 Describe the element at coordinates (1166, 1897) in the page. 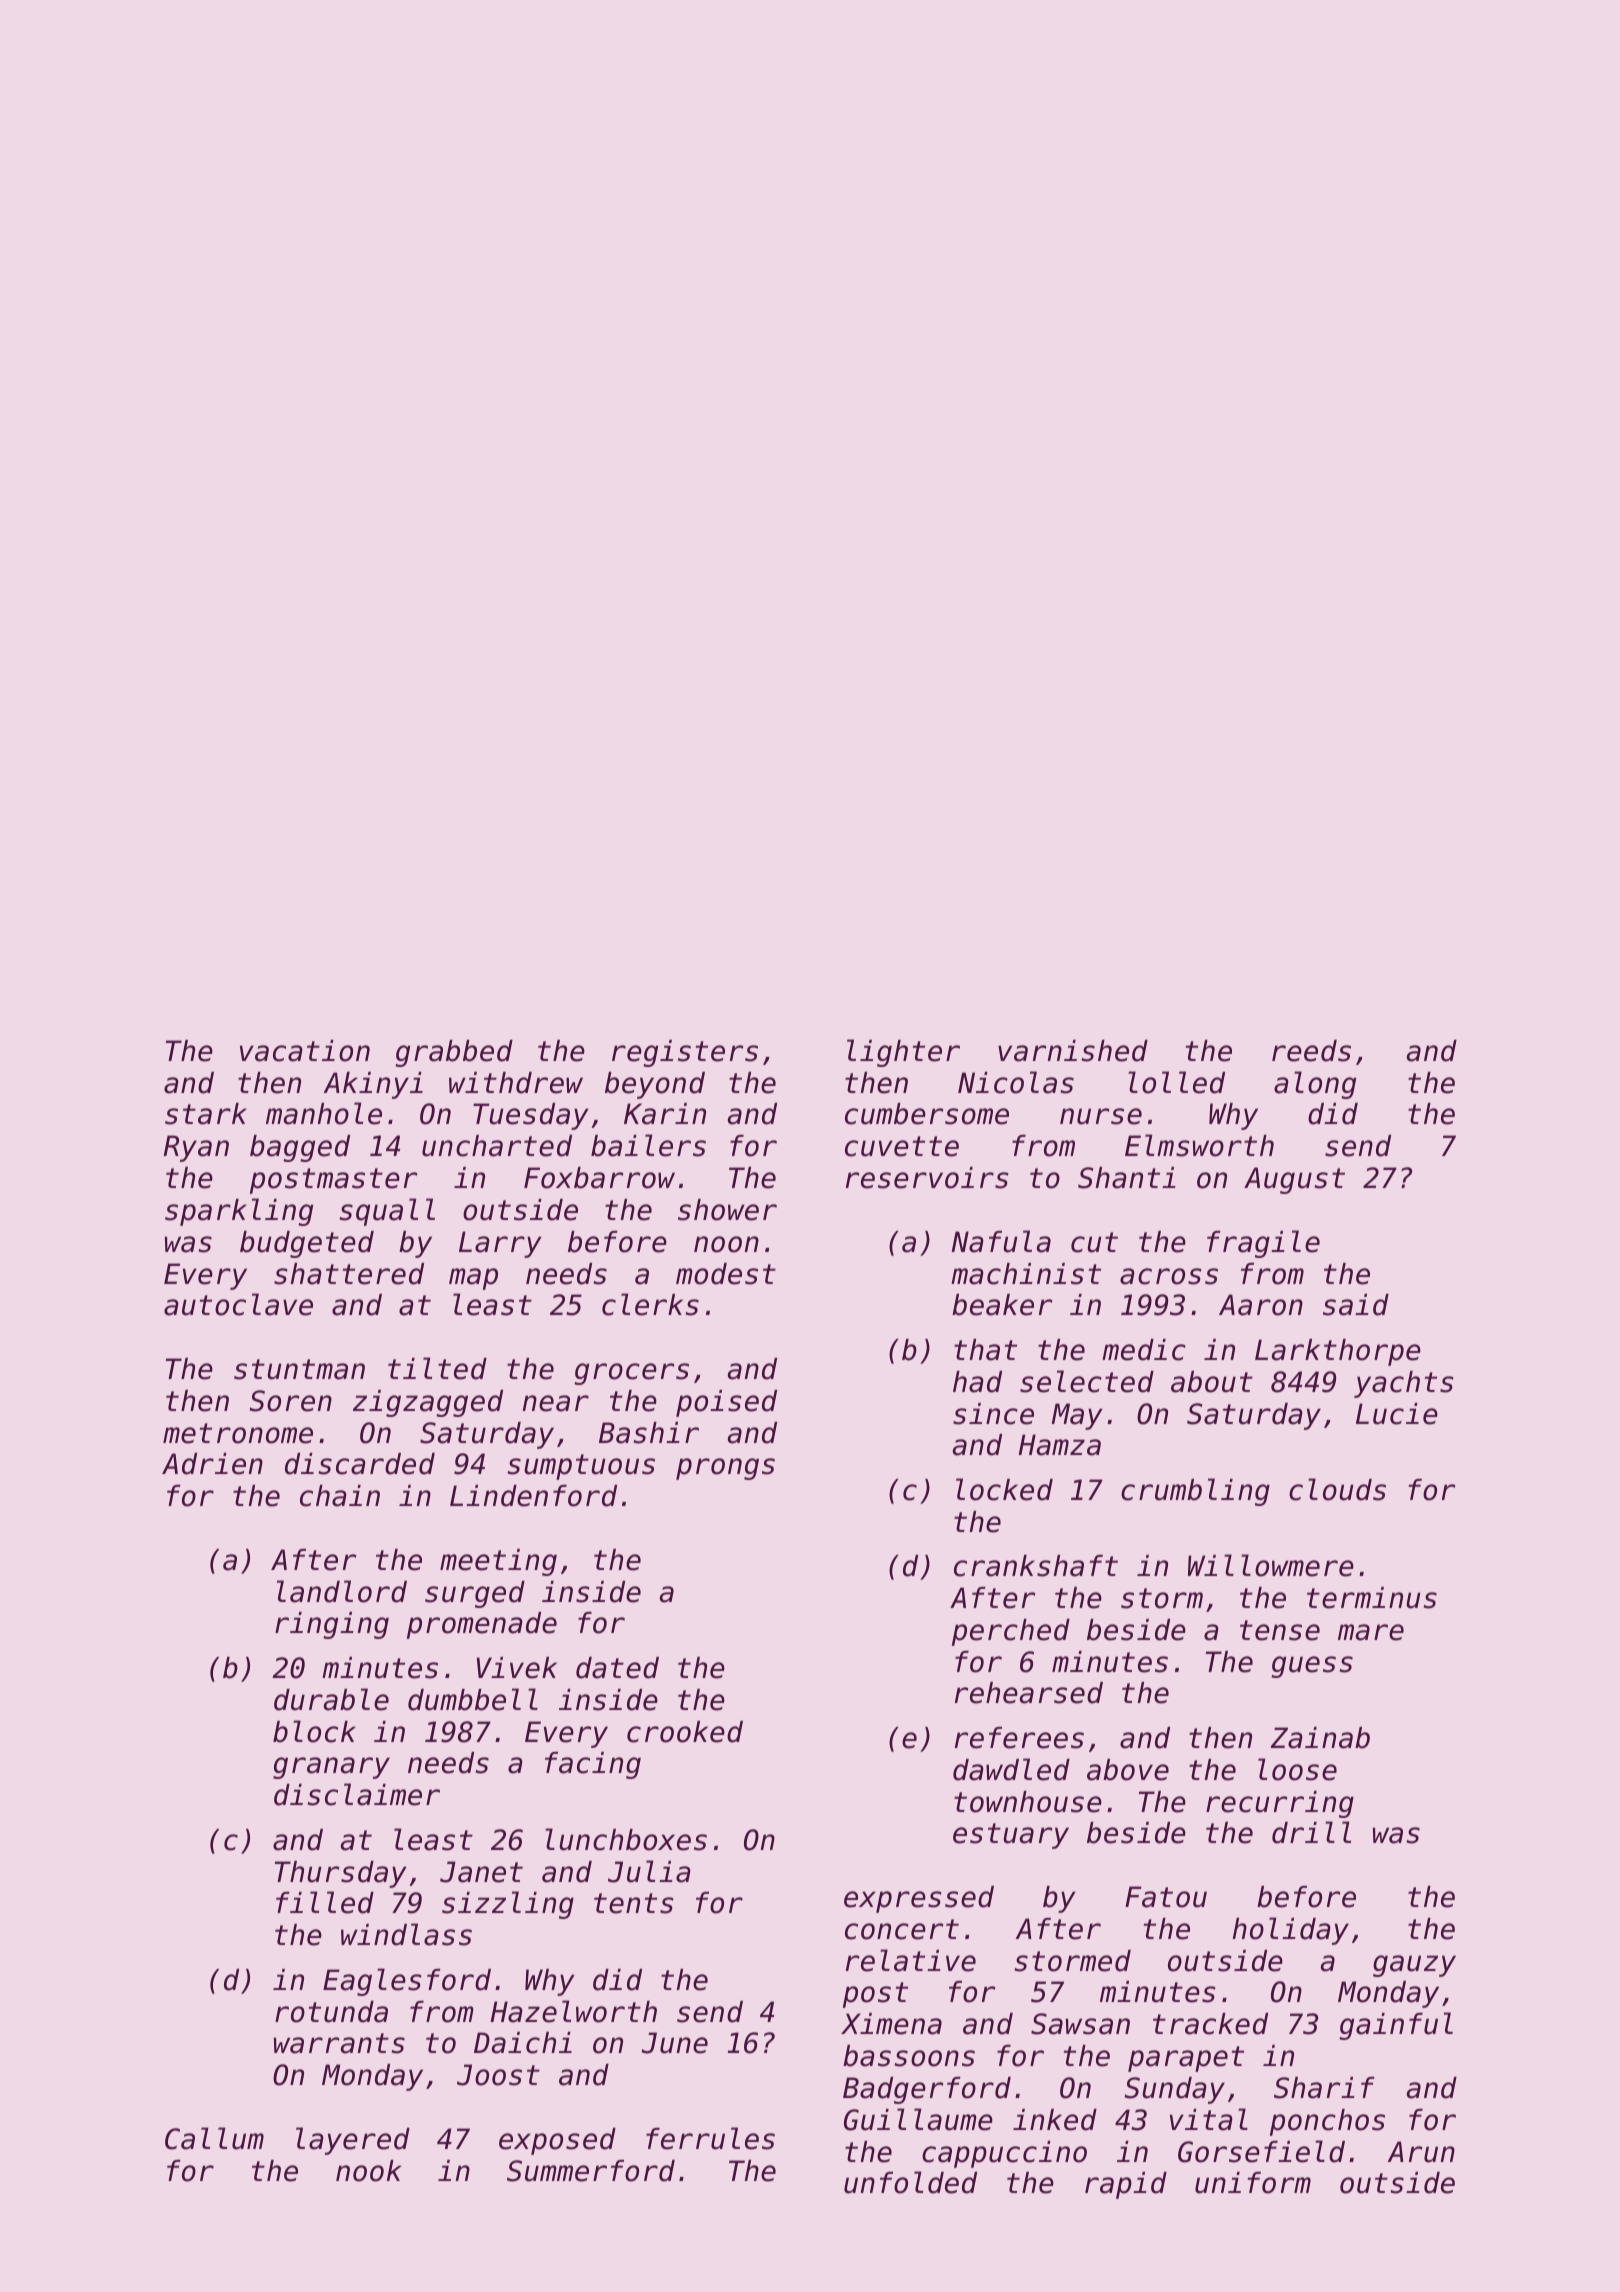

I see `Fatou` at that location.
